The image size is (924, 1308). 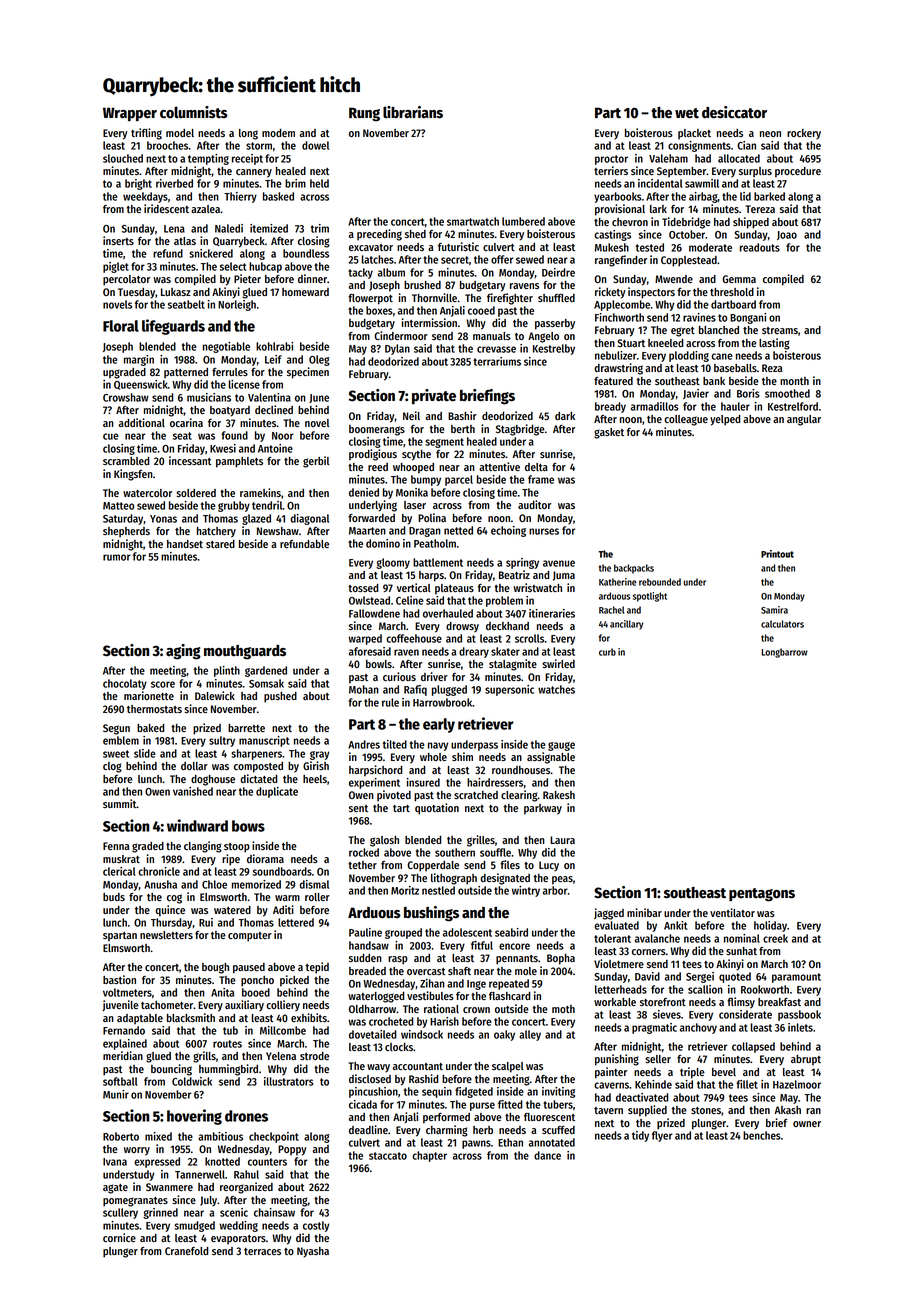 I want to click on wet, so click(x=687, y=113).
